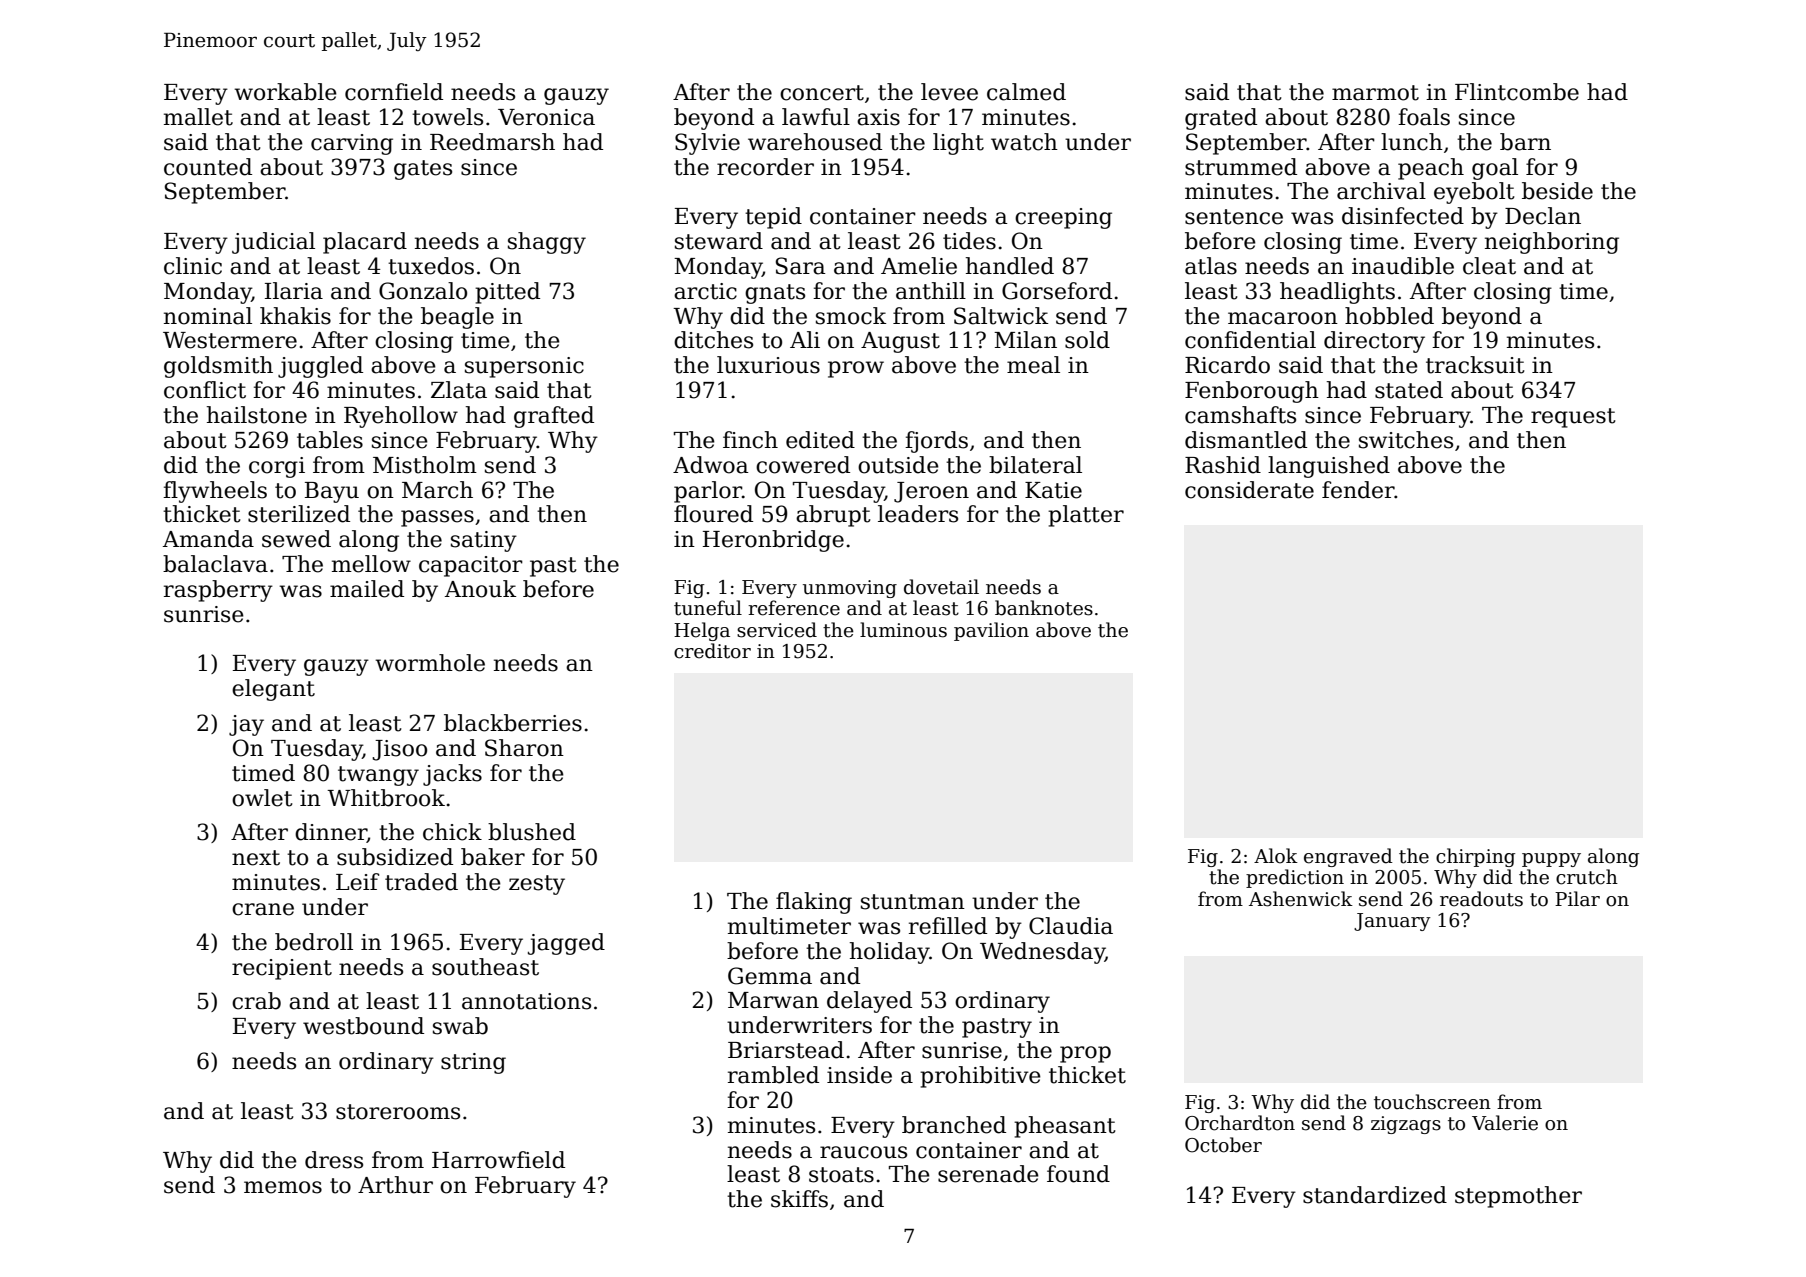  I want to click on gates, so click(423, 170).
